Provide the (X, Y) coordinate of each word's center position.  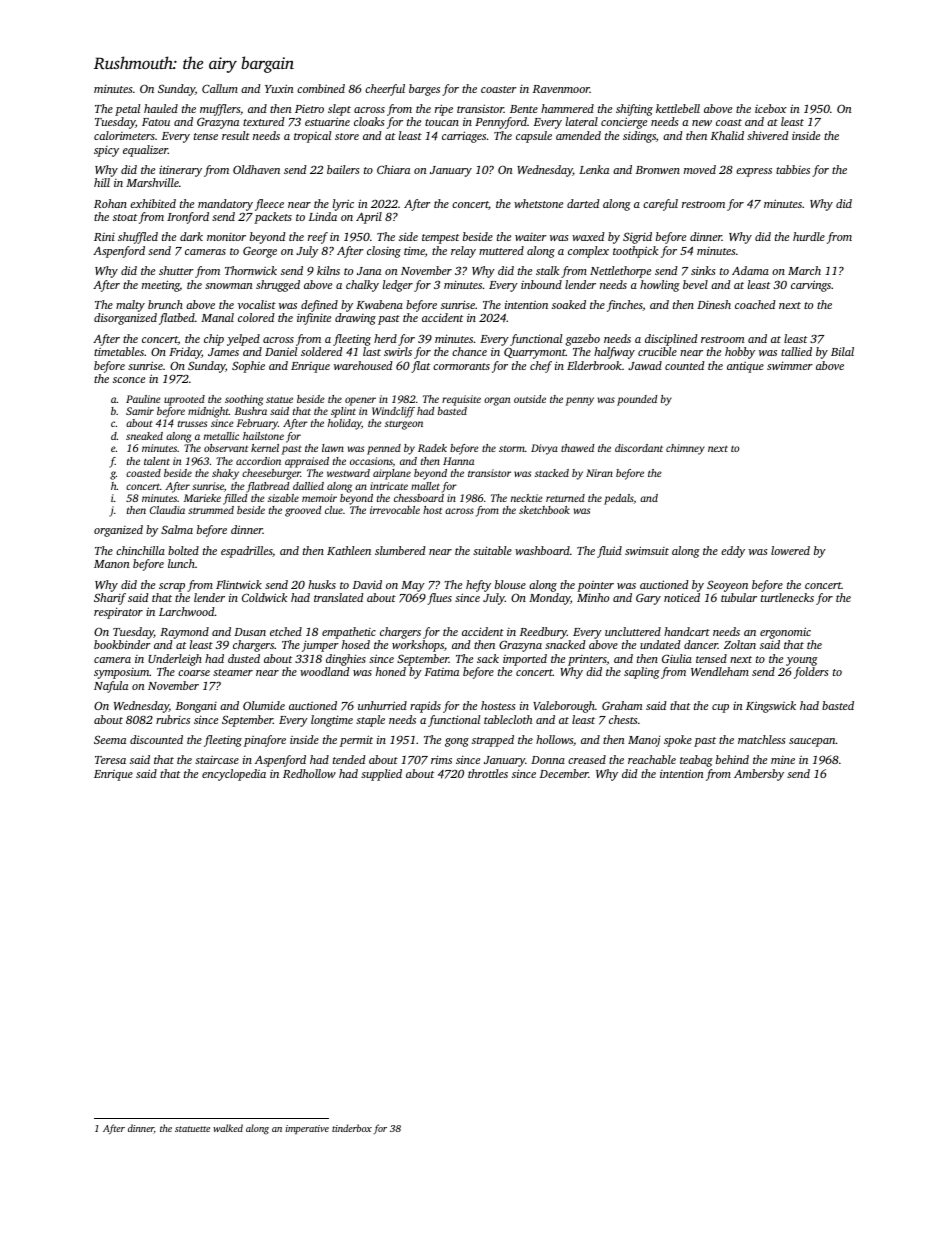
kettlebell (678, 108)
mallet (425, 486)
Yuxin (279, 88)
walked (228, 1128)
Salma (177, 529)
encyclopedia (234, 775)
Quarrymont (535, 353)
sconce (129, 380)
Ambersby (759, 775)
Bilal (842, 351)
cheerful (385, 90)
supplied (381, 775)
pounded (637, 400)
